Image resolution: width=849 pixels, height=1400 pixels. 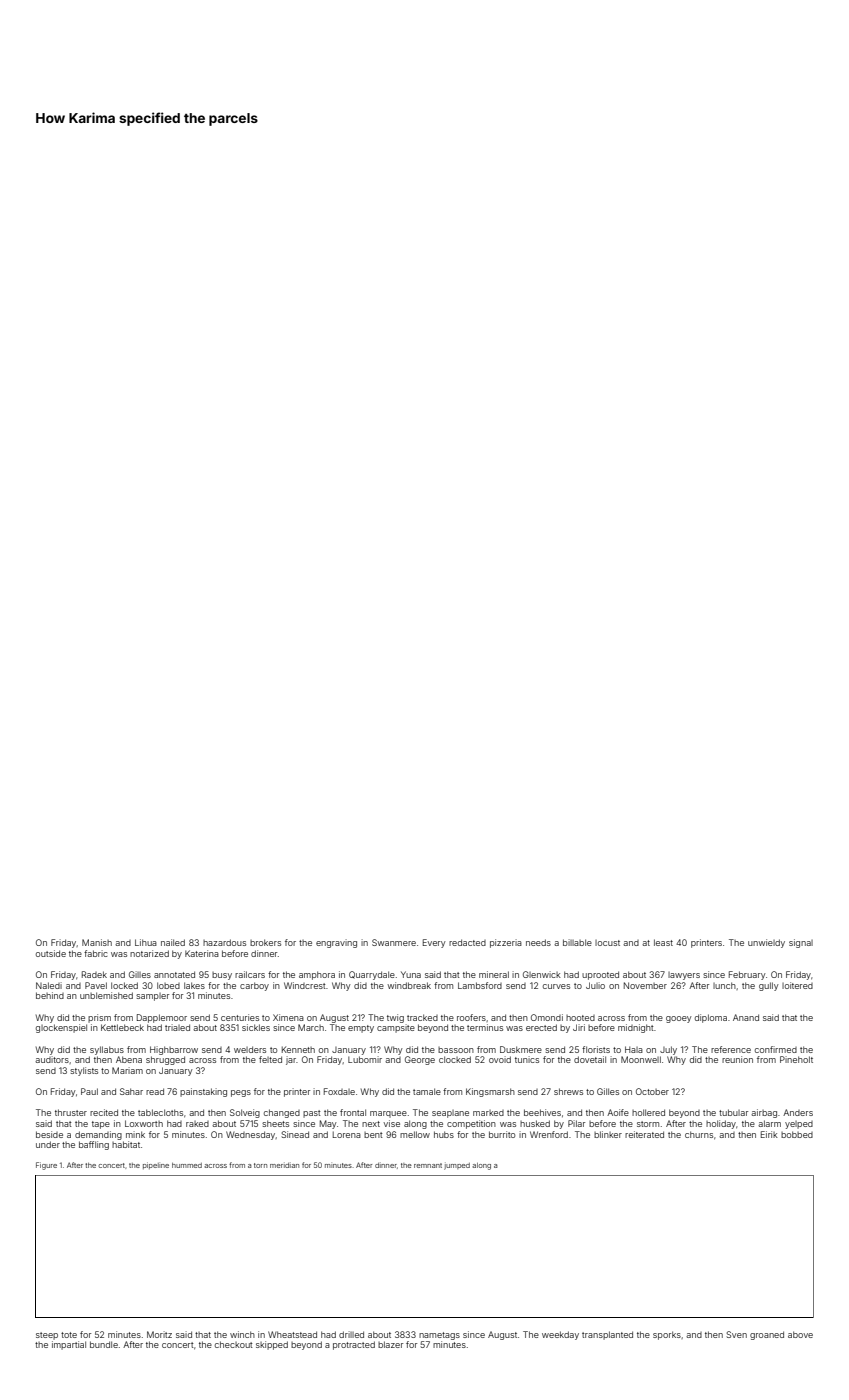 What do you see at coordinates (663, 942) in the screenshot?
I see `least` at bounding box center [663, 942].
